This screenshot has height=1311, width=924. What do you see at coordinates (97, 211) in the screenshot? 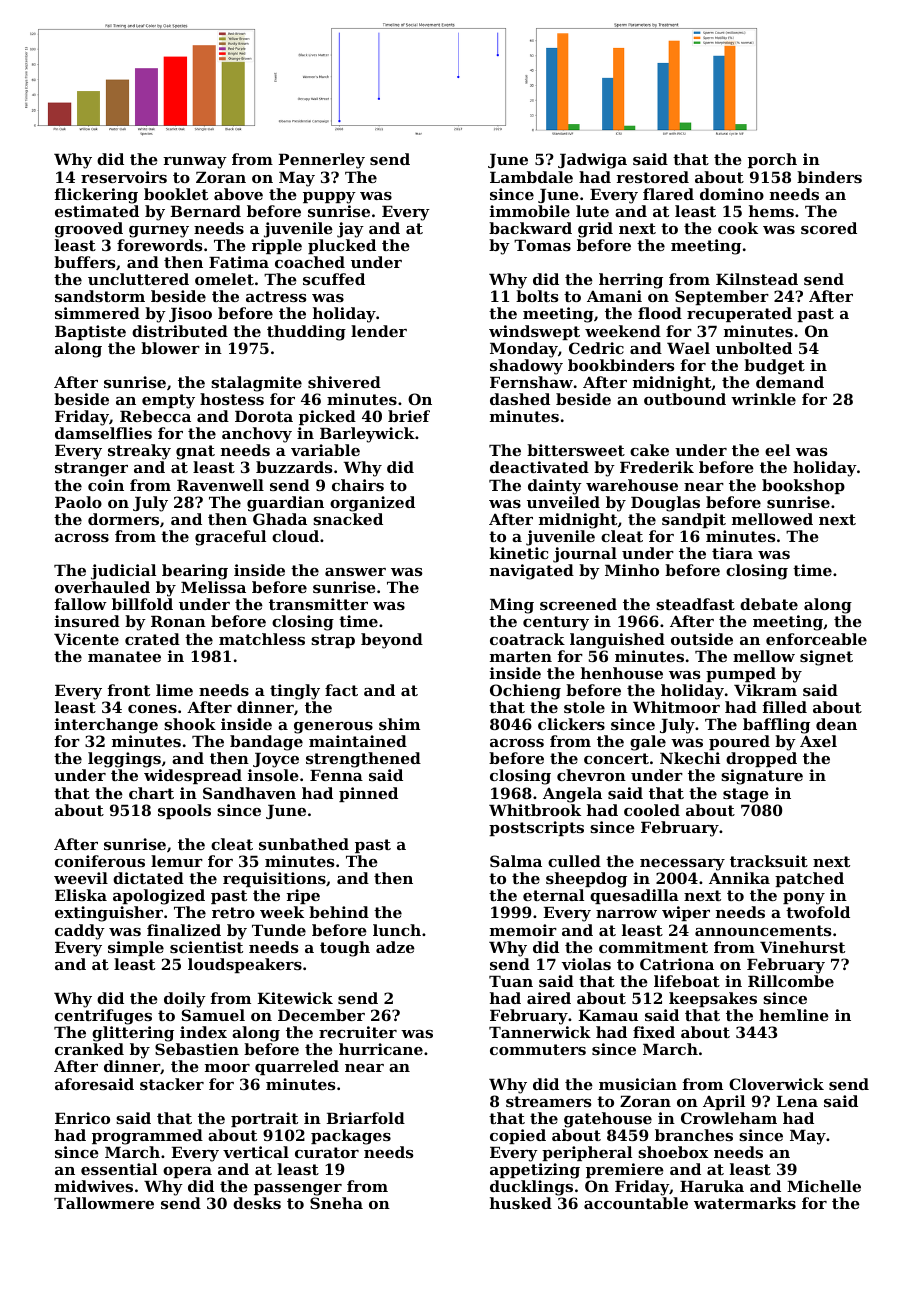
I see `estimated` at bounding box center [97, 211].
